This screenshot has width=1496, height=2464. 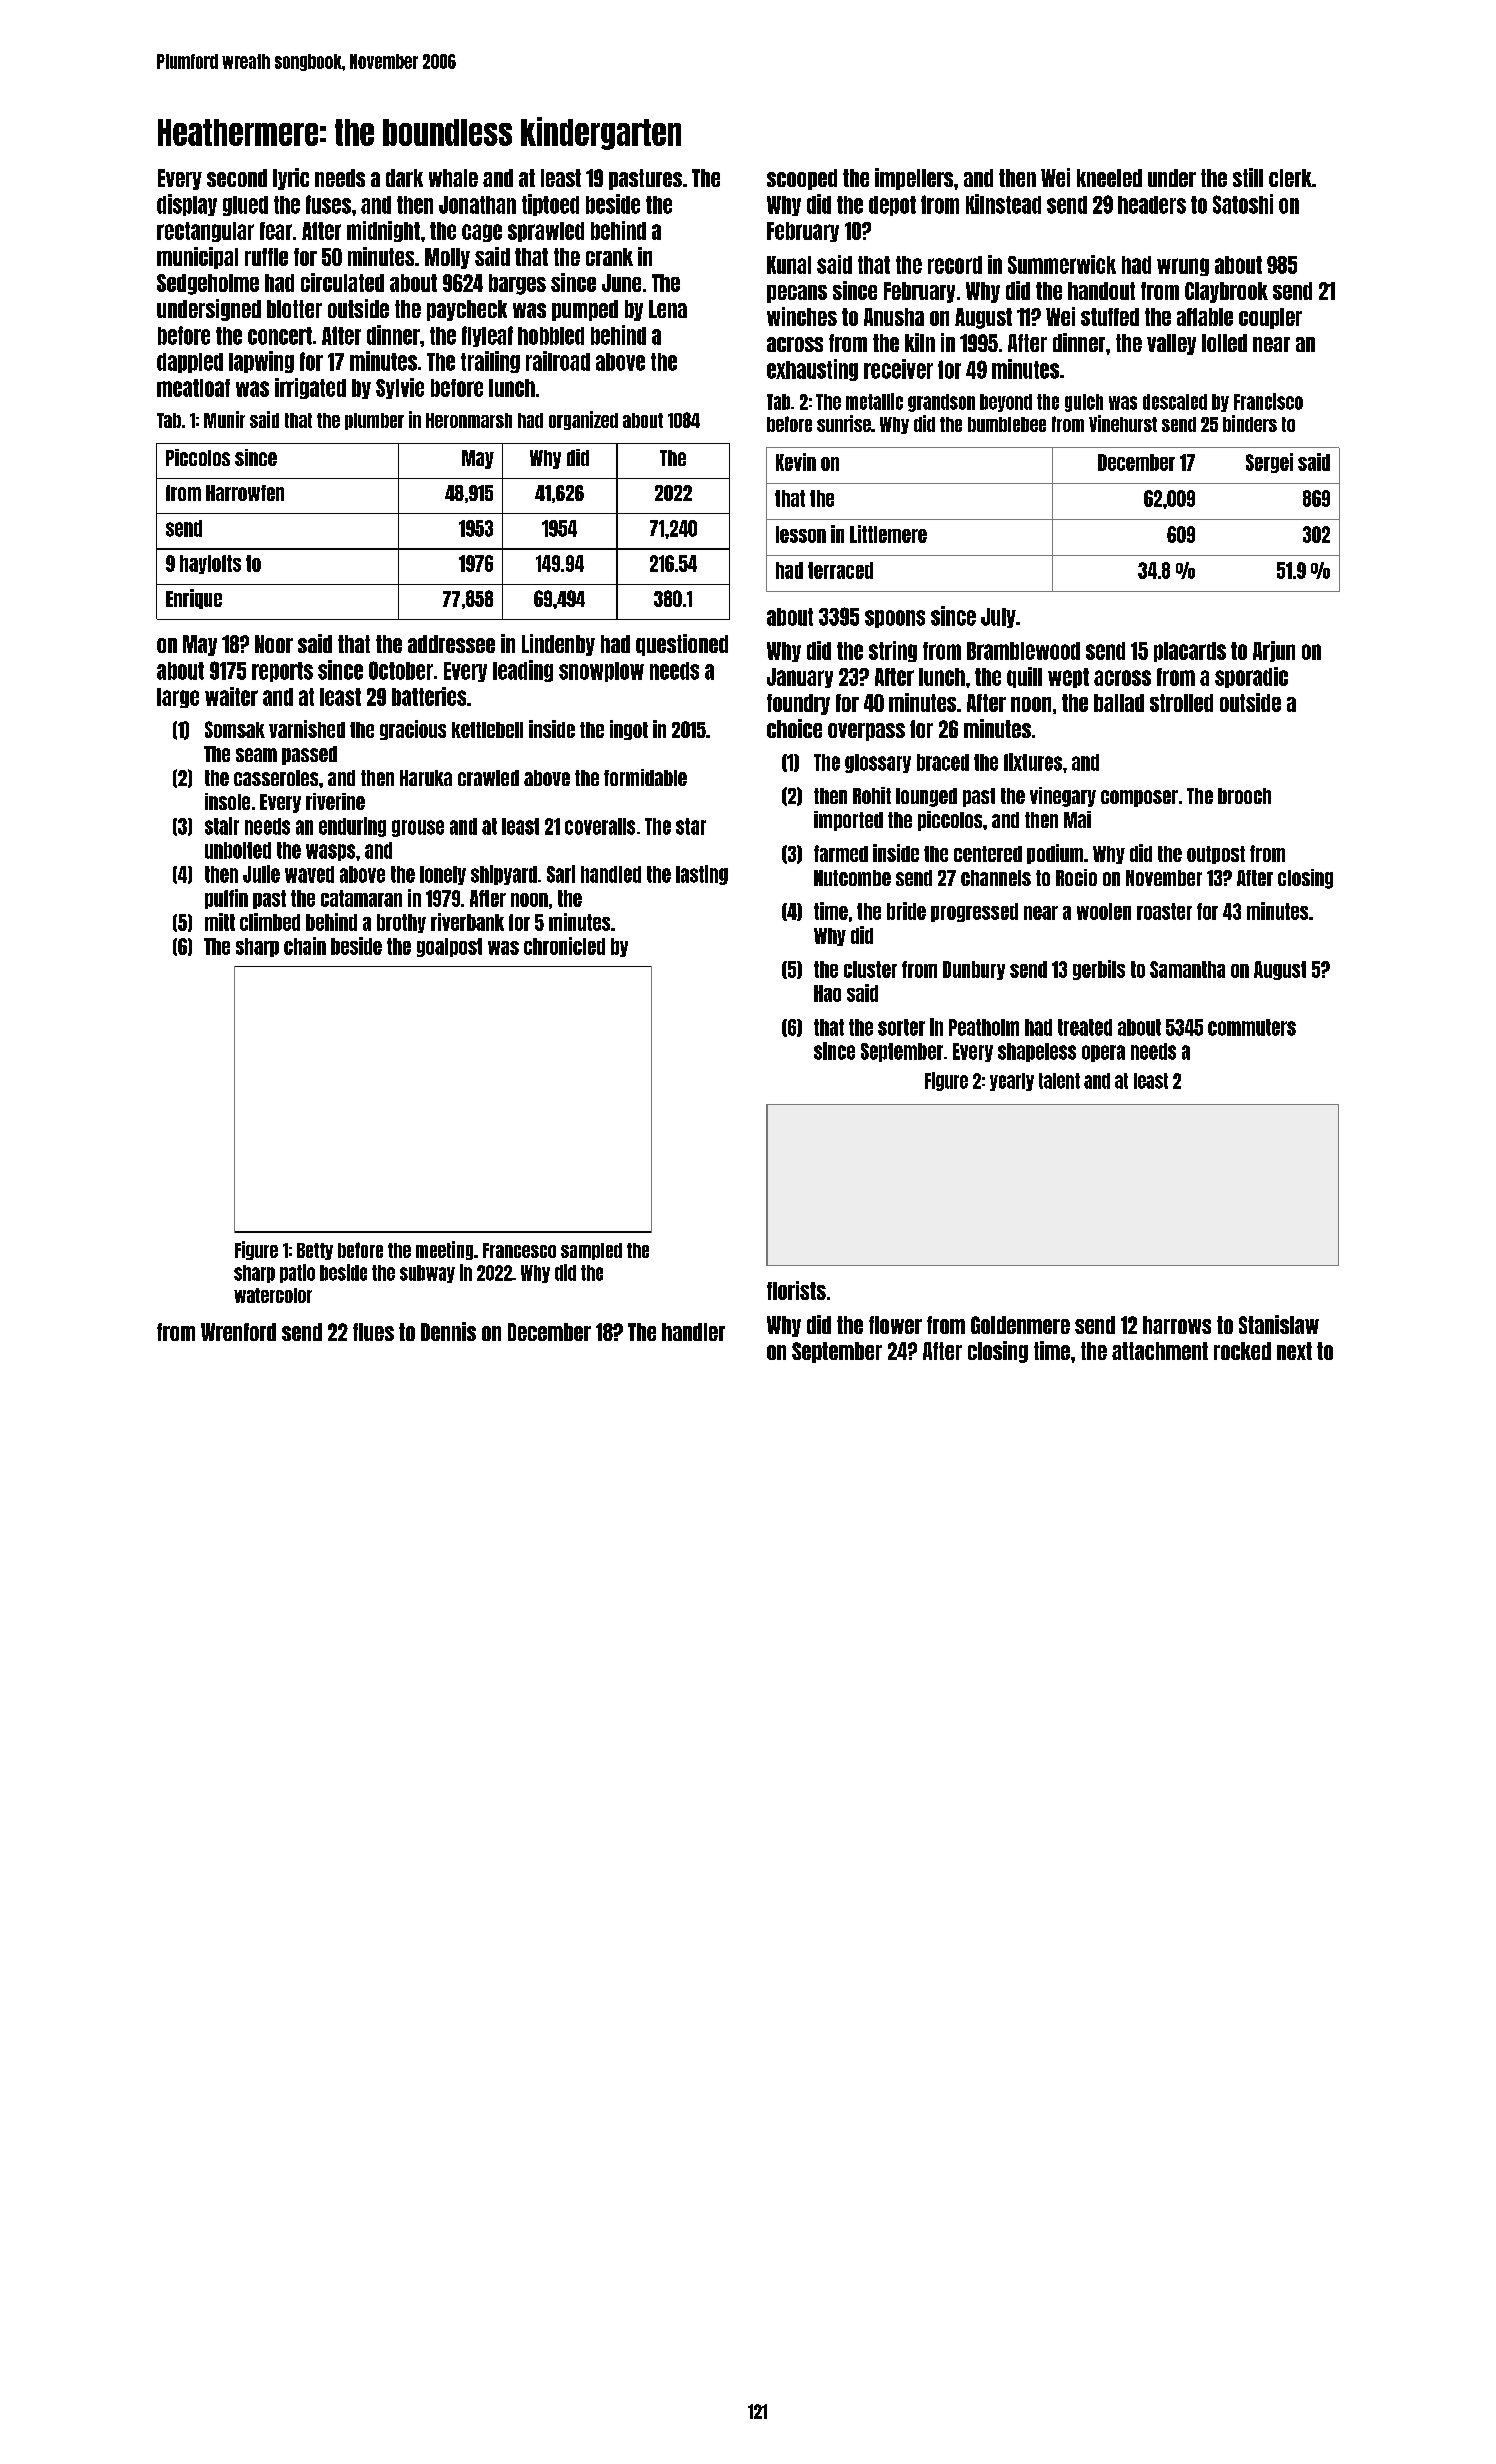 I want to click on Heronmarsh, so click(x=469, y=420).
